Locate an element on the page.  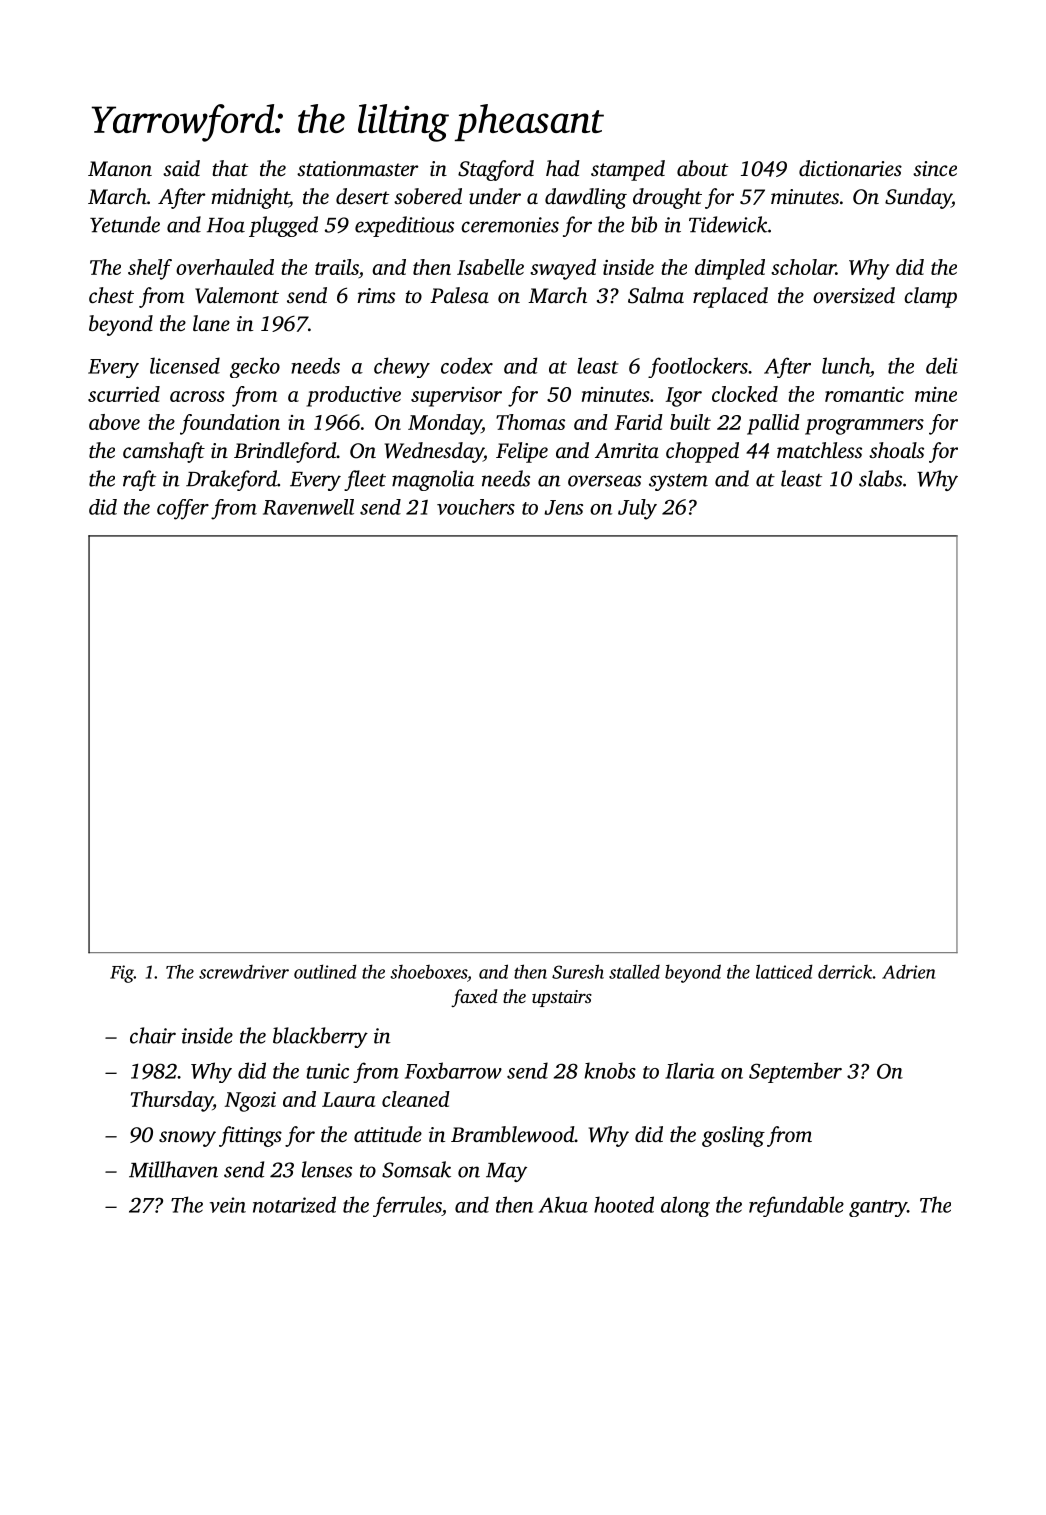
Suresh is located at coordinates (578, 971).
